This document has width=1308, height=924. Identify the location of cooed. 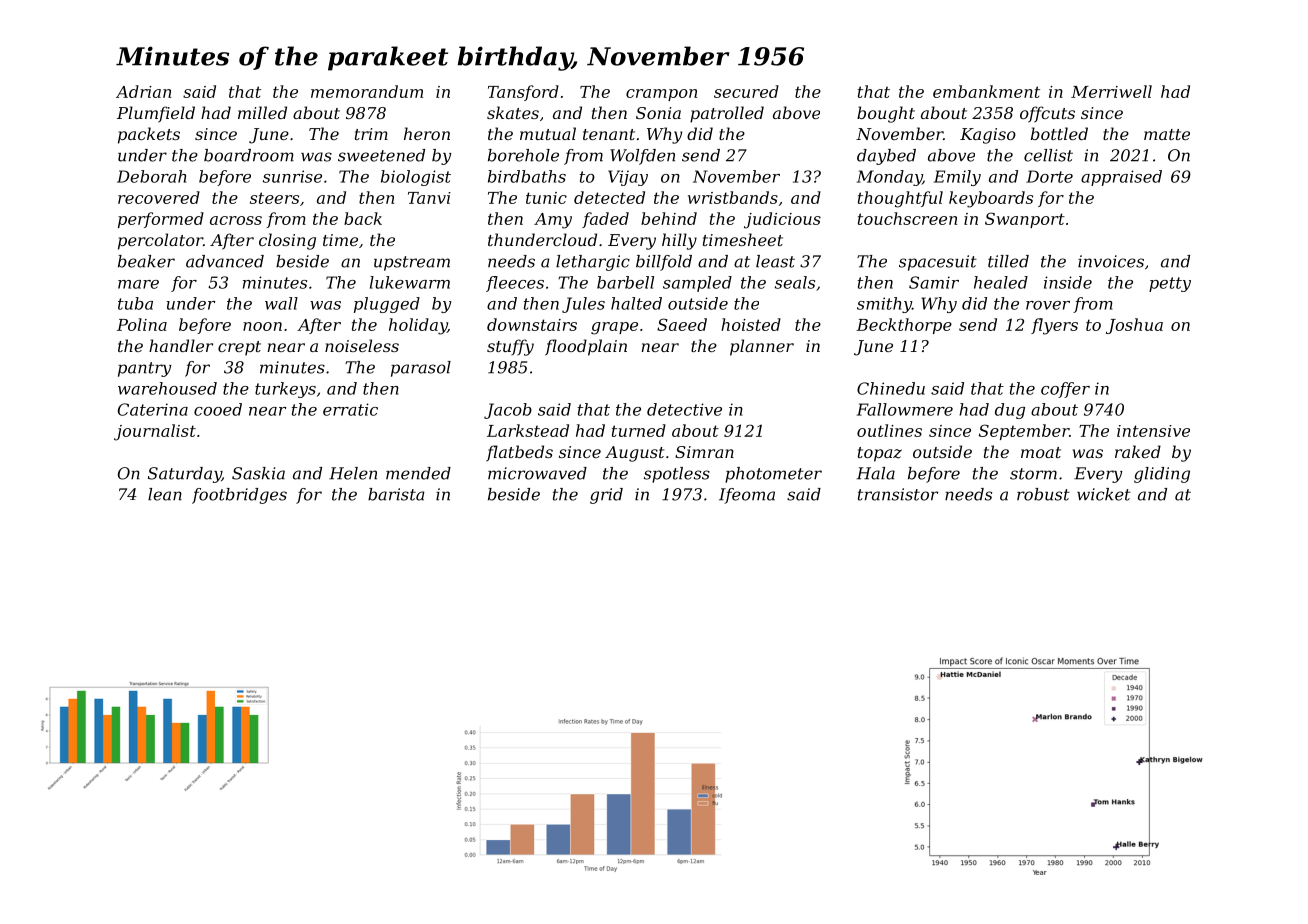
(218, 409).
